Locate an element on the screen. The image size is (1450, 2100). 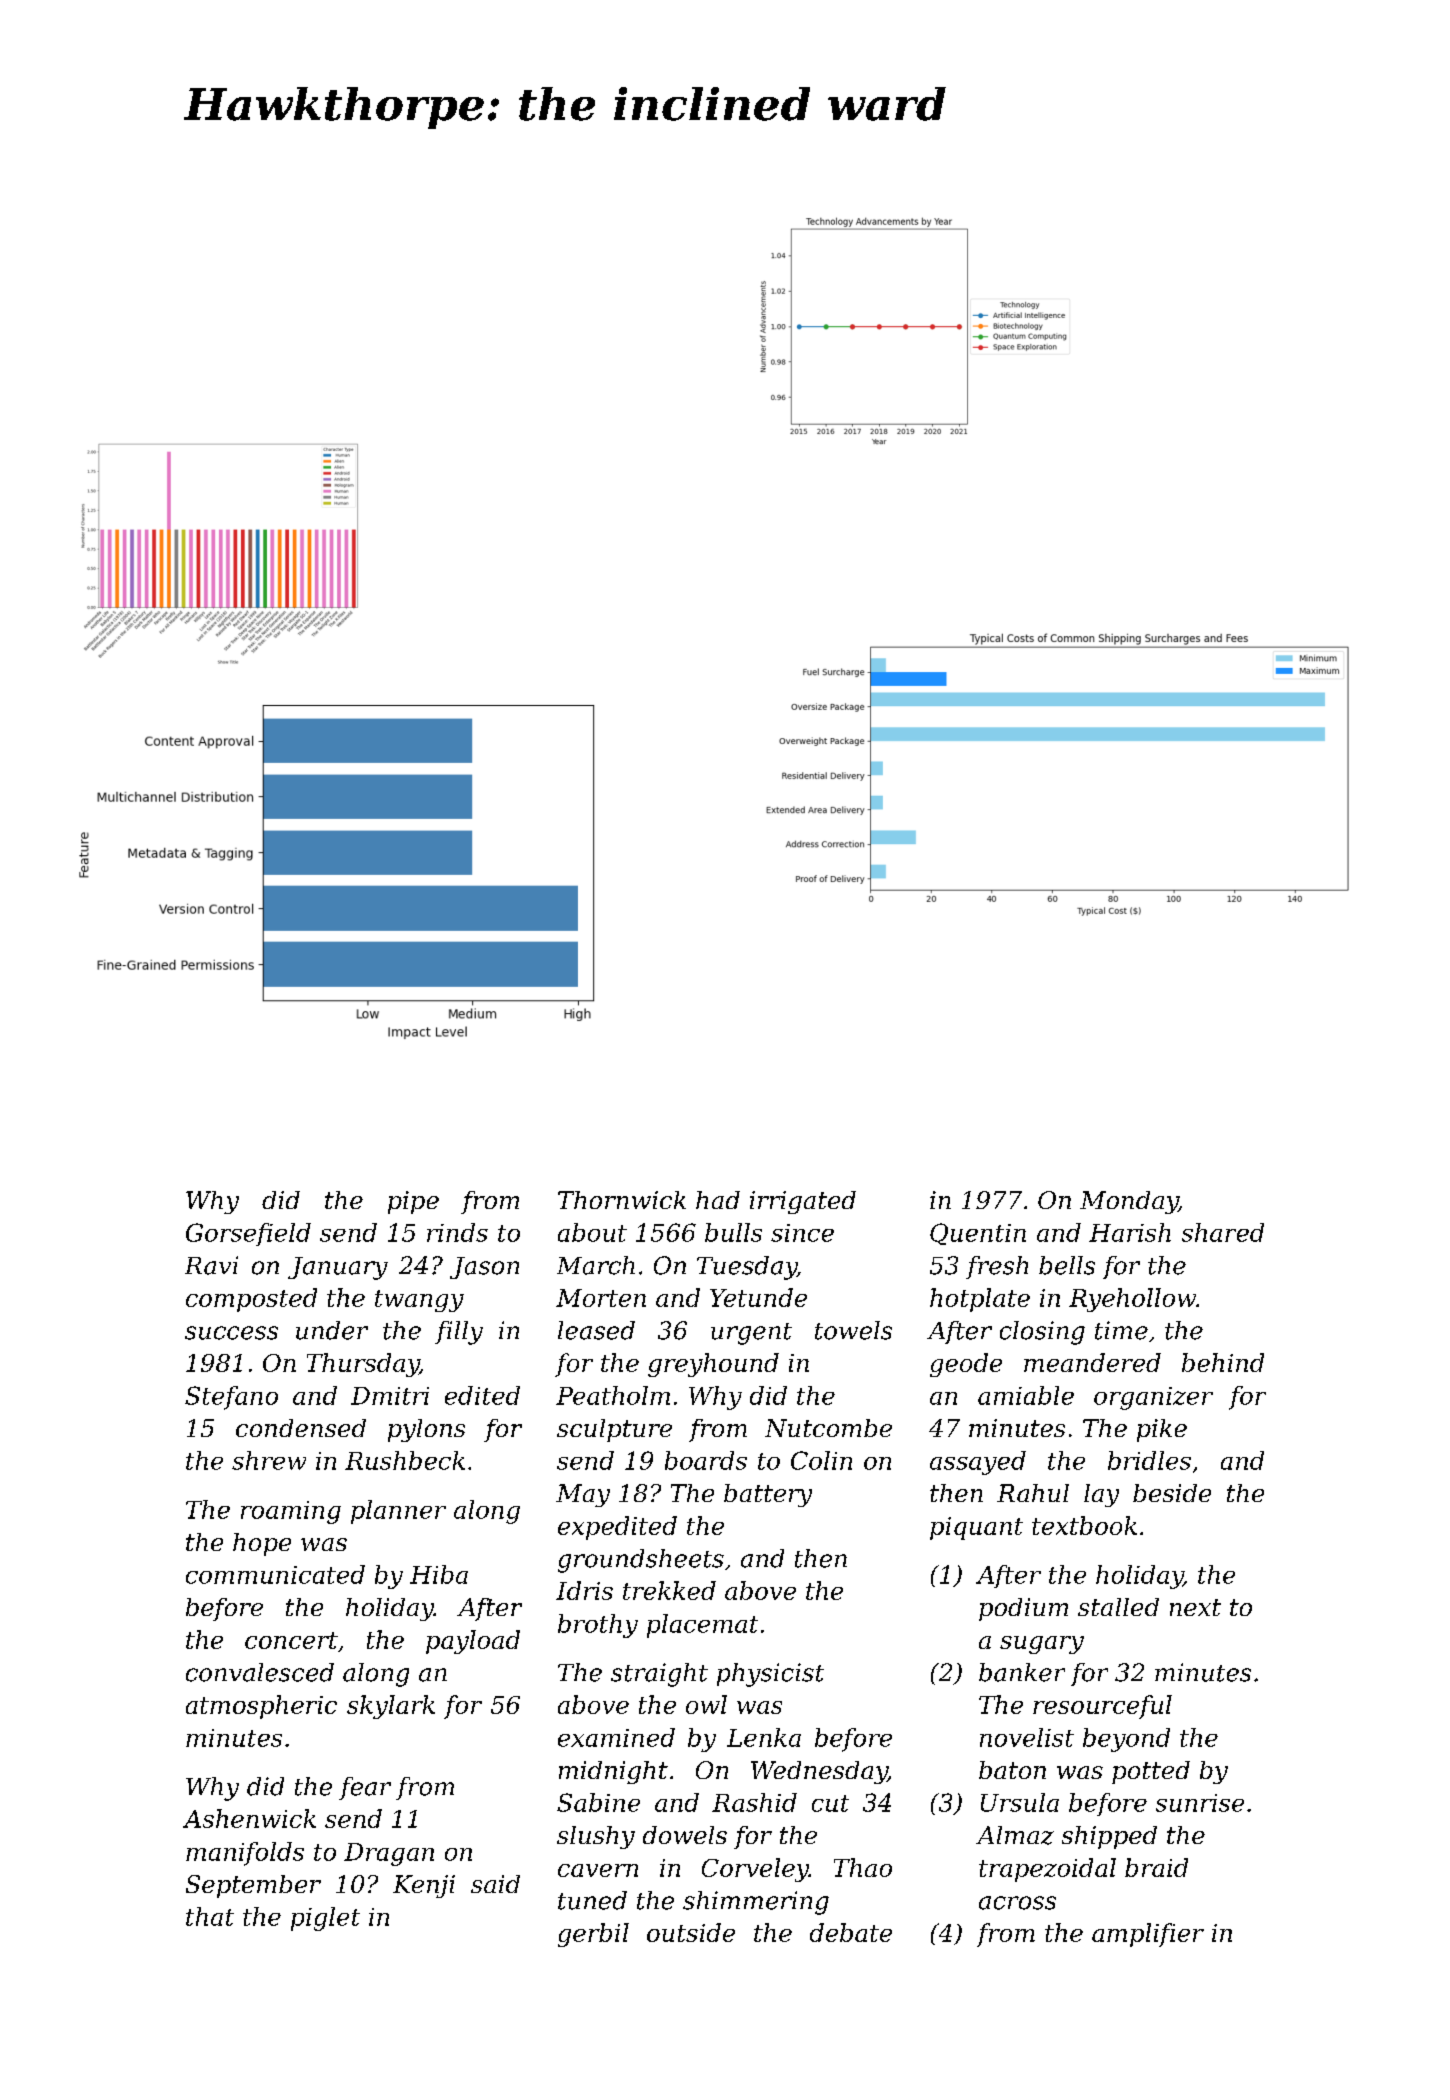
convalesced is located at coordinates (260, 1672).
